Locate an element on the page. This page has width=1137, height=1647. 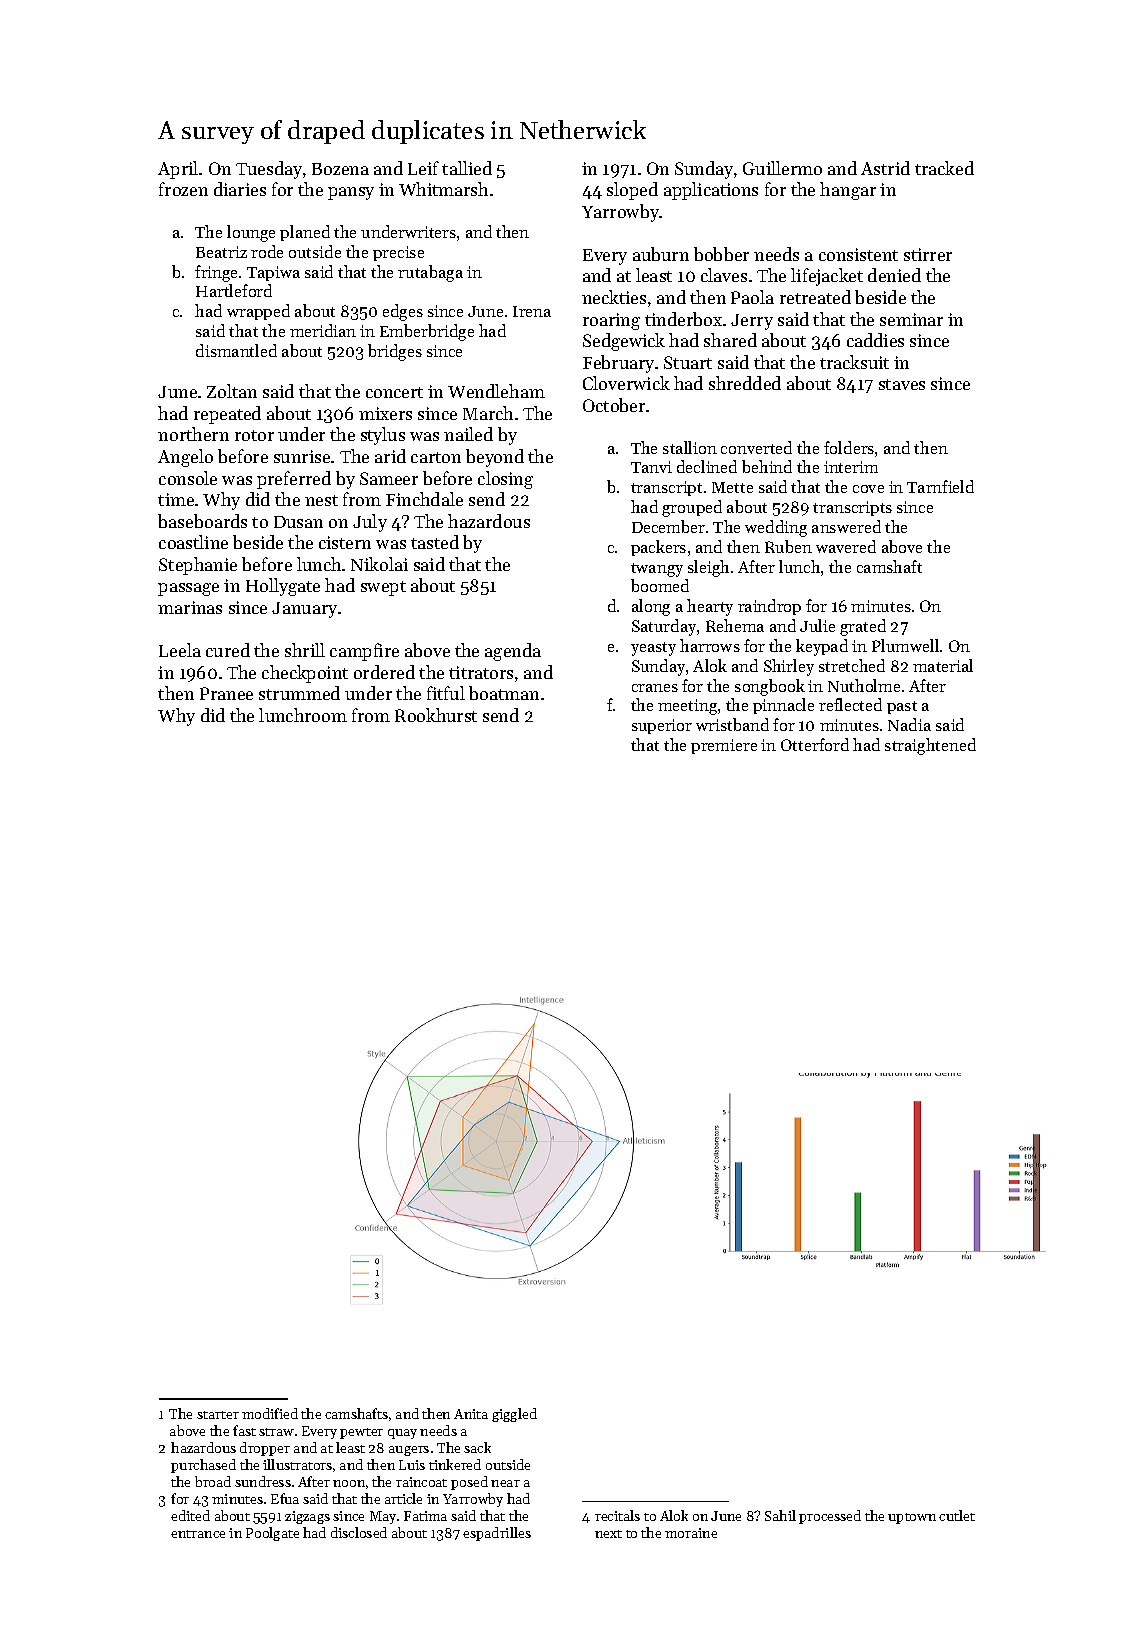
edited is located at coordinates (190, 1515).
